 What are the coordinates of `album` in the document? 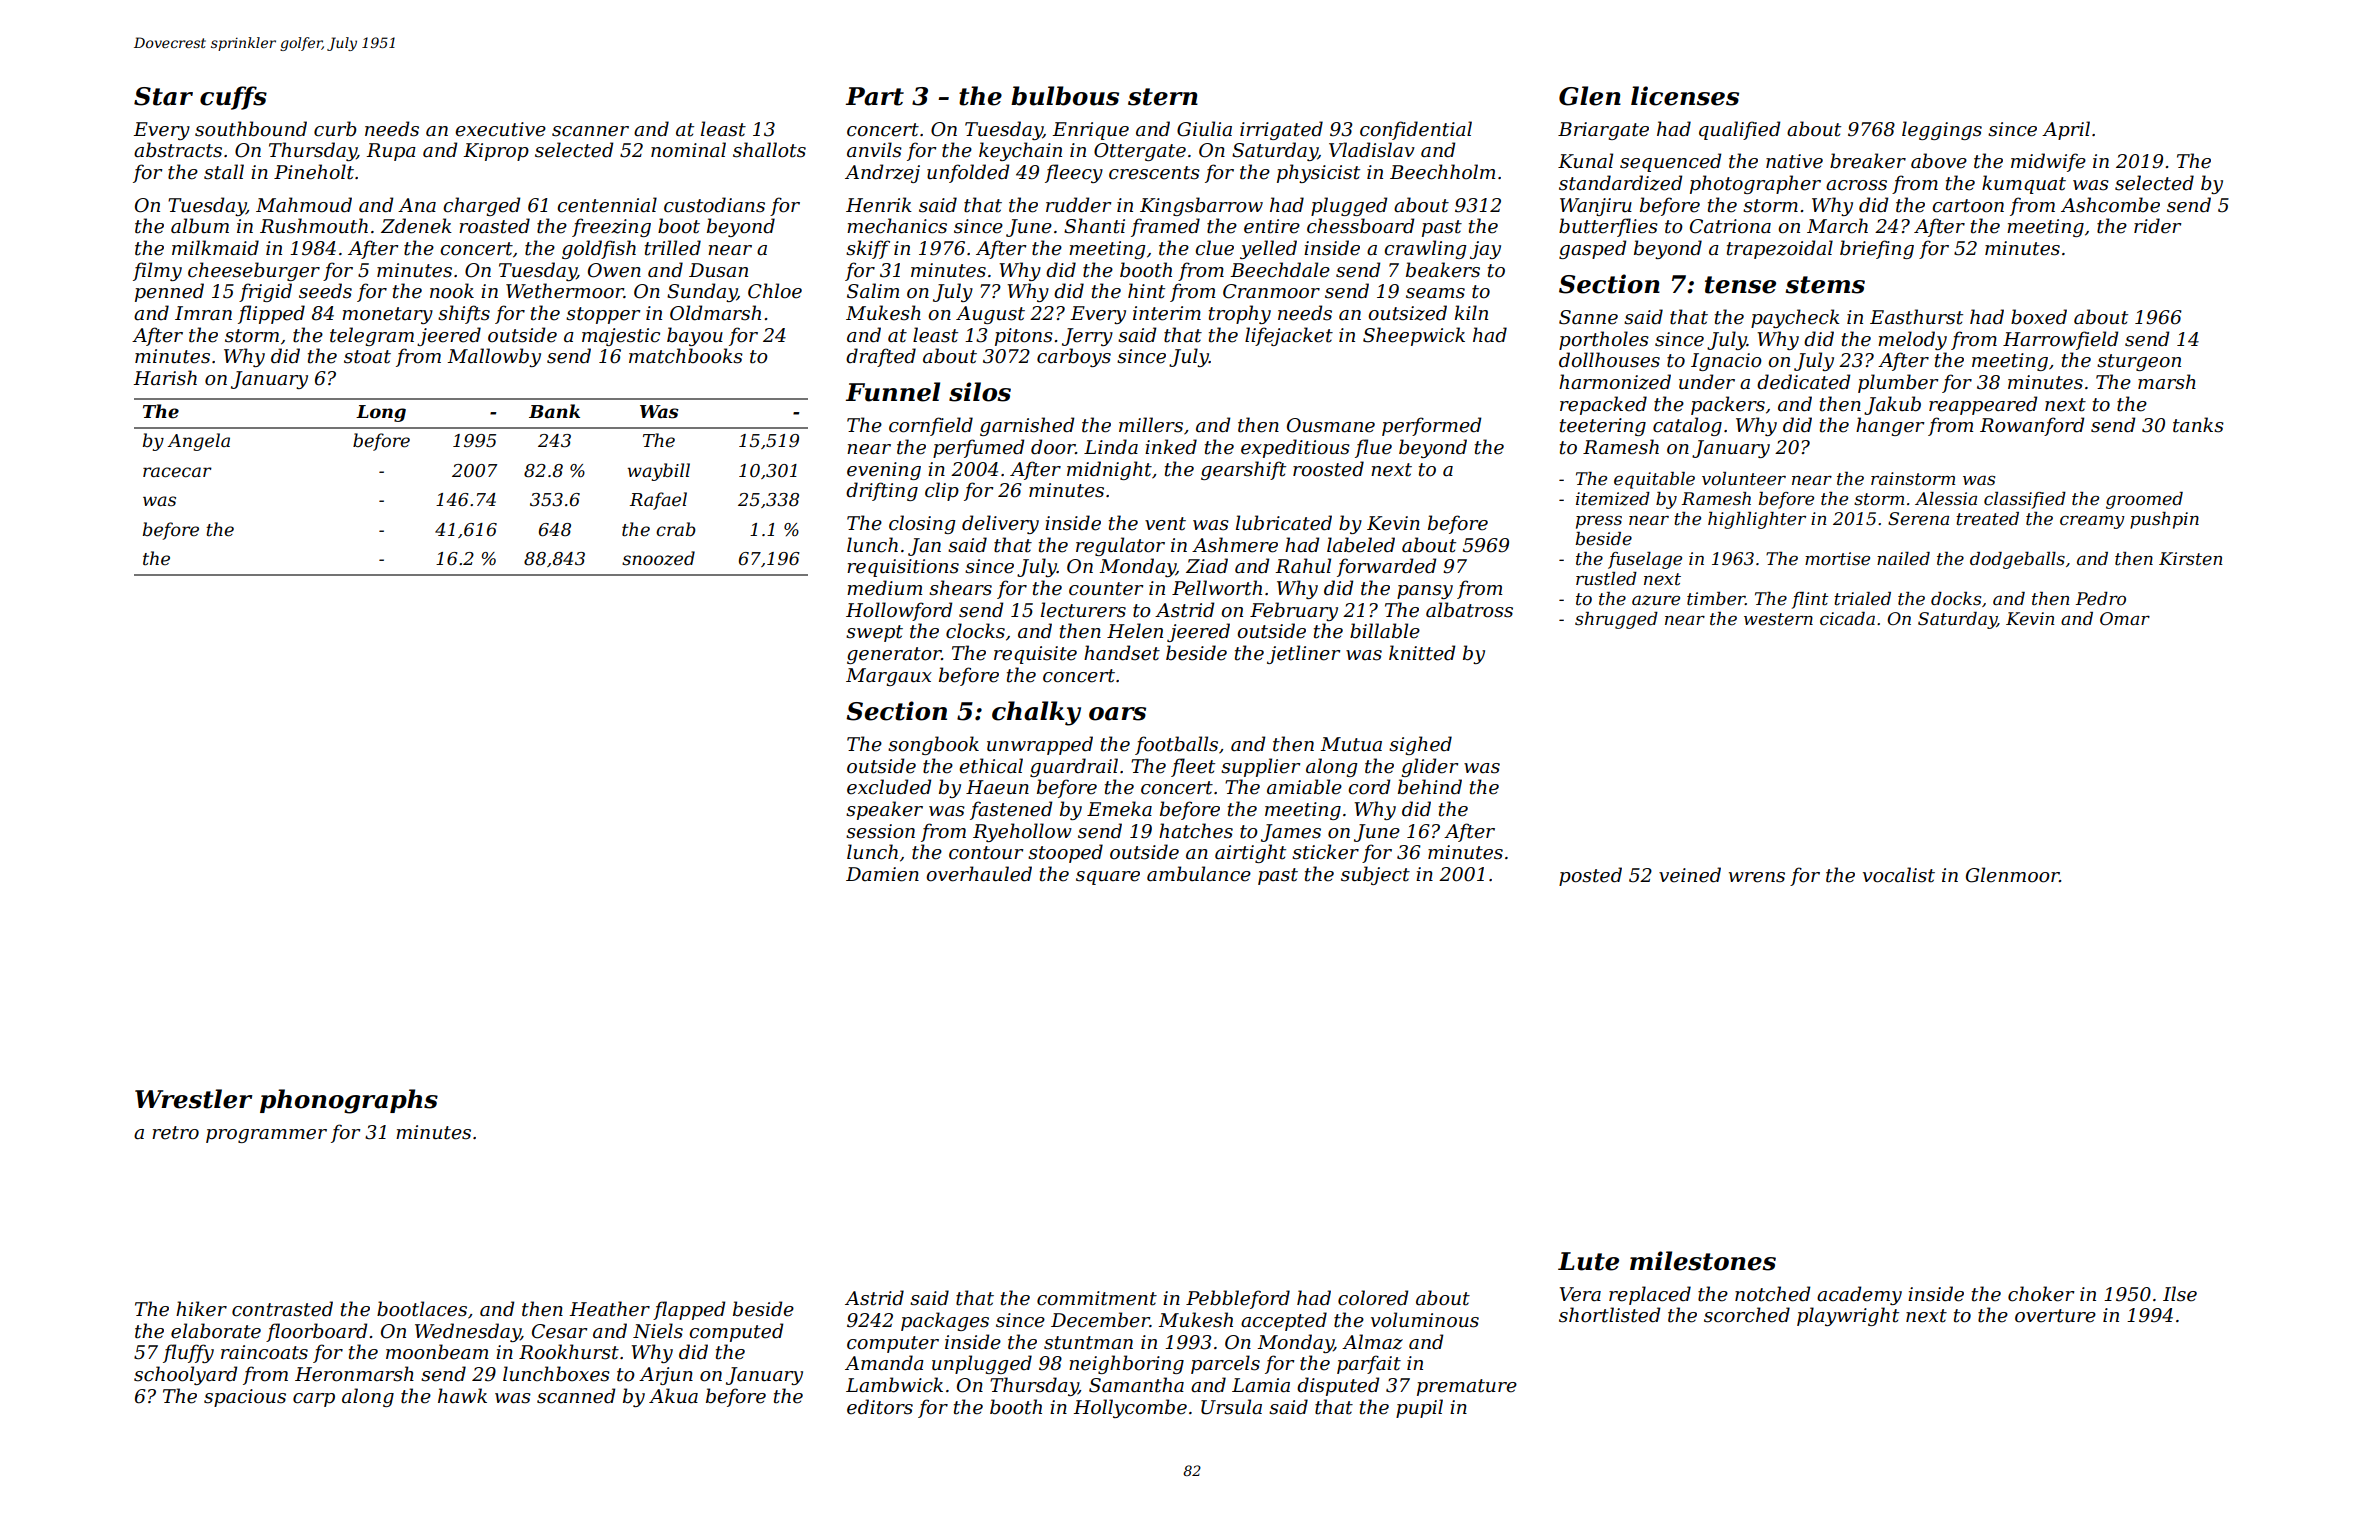 It's located at (200, 226).
